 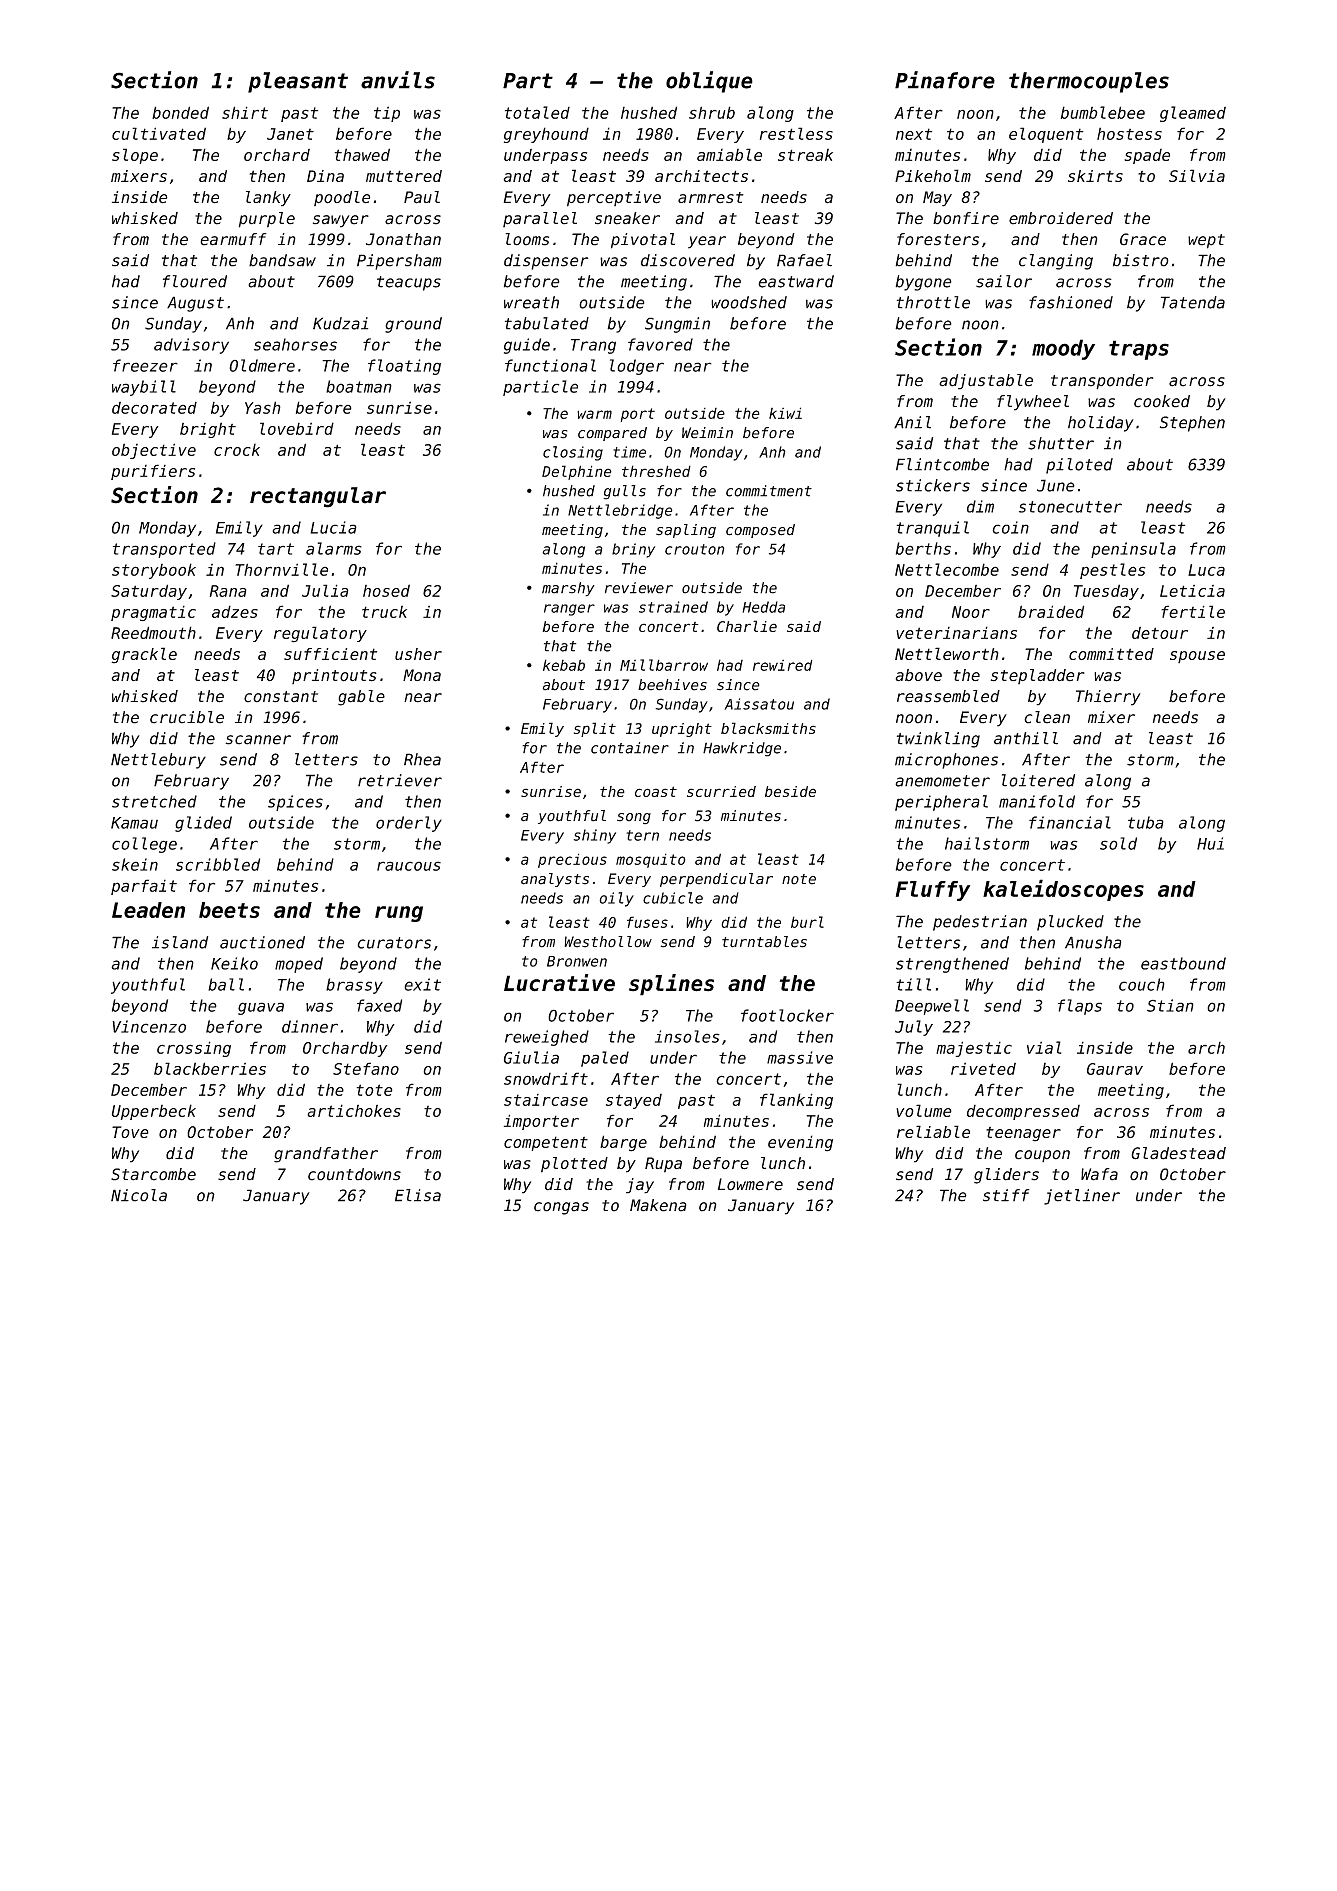 I want to click on competent, so click(x=546, y=1143).
